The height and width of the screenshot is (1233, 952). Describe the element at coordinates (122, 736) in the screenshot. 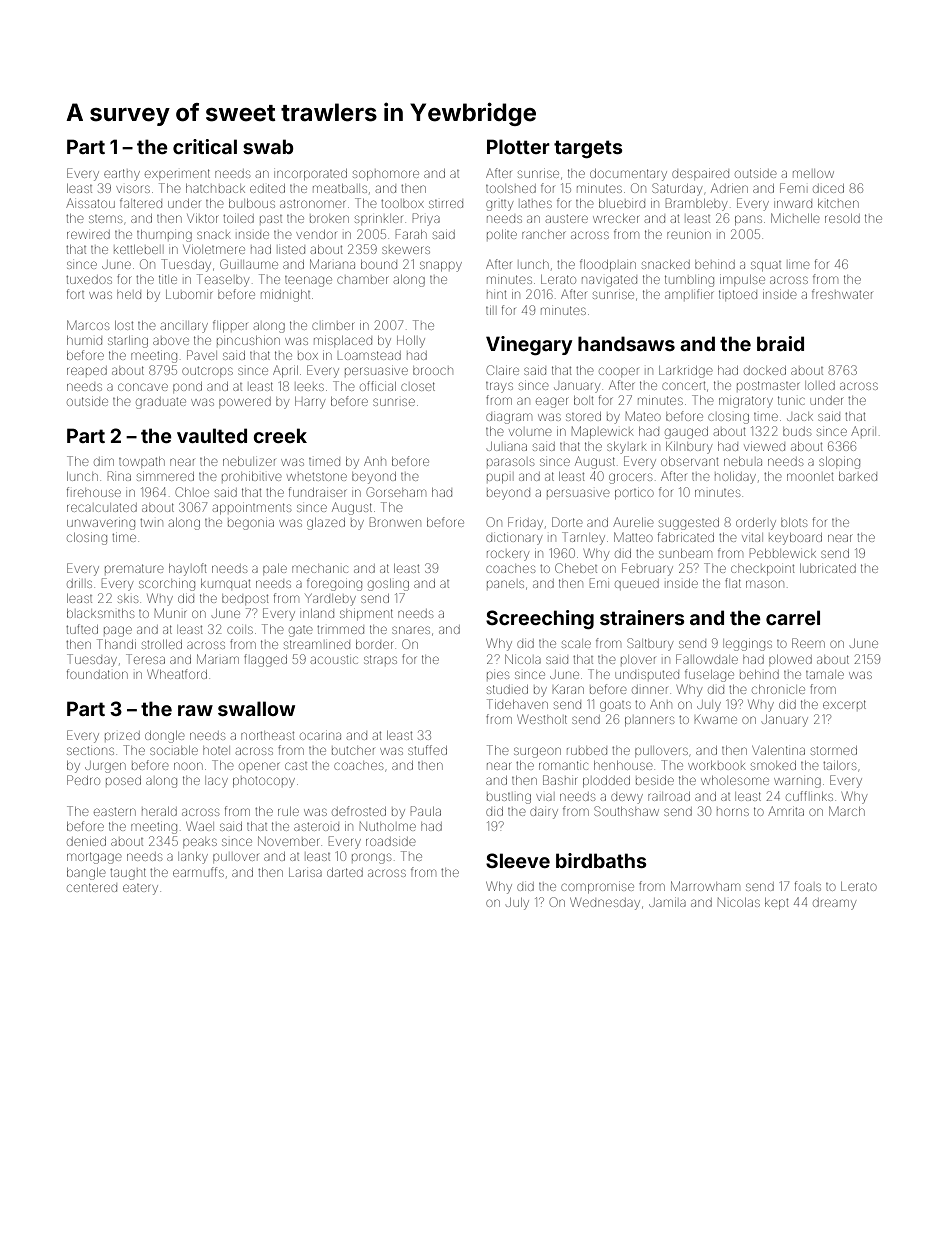

I see `prized` at that location.
